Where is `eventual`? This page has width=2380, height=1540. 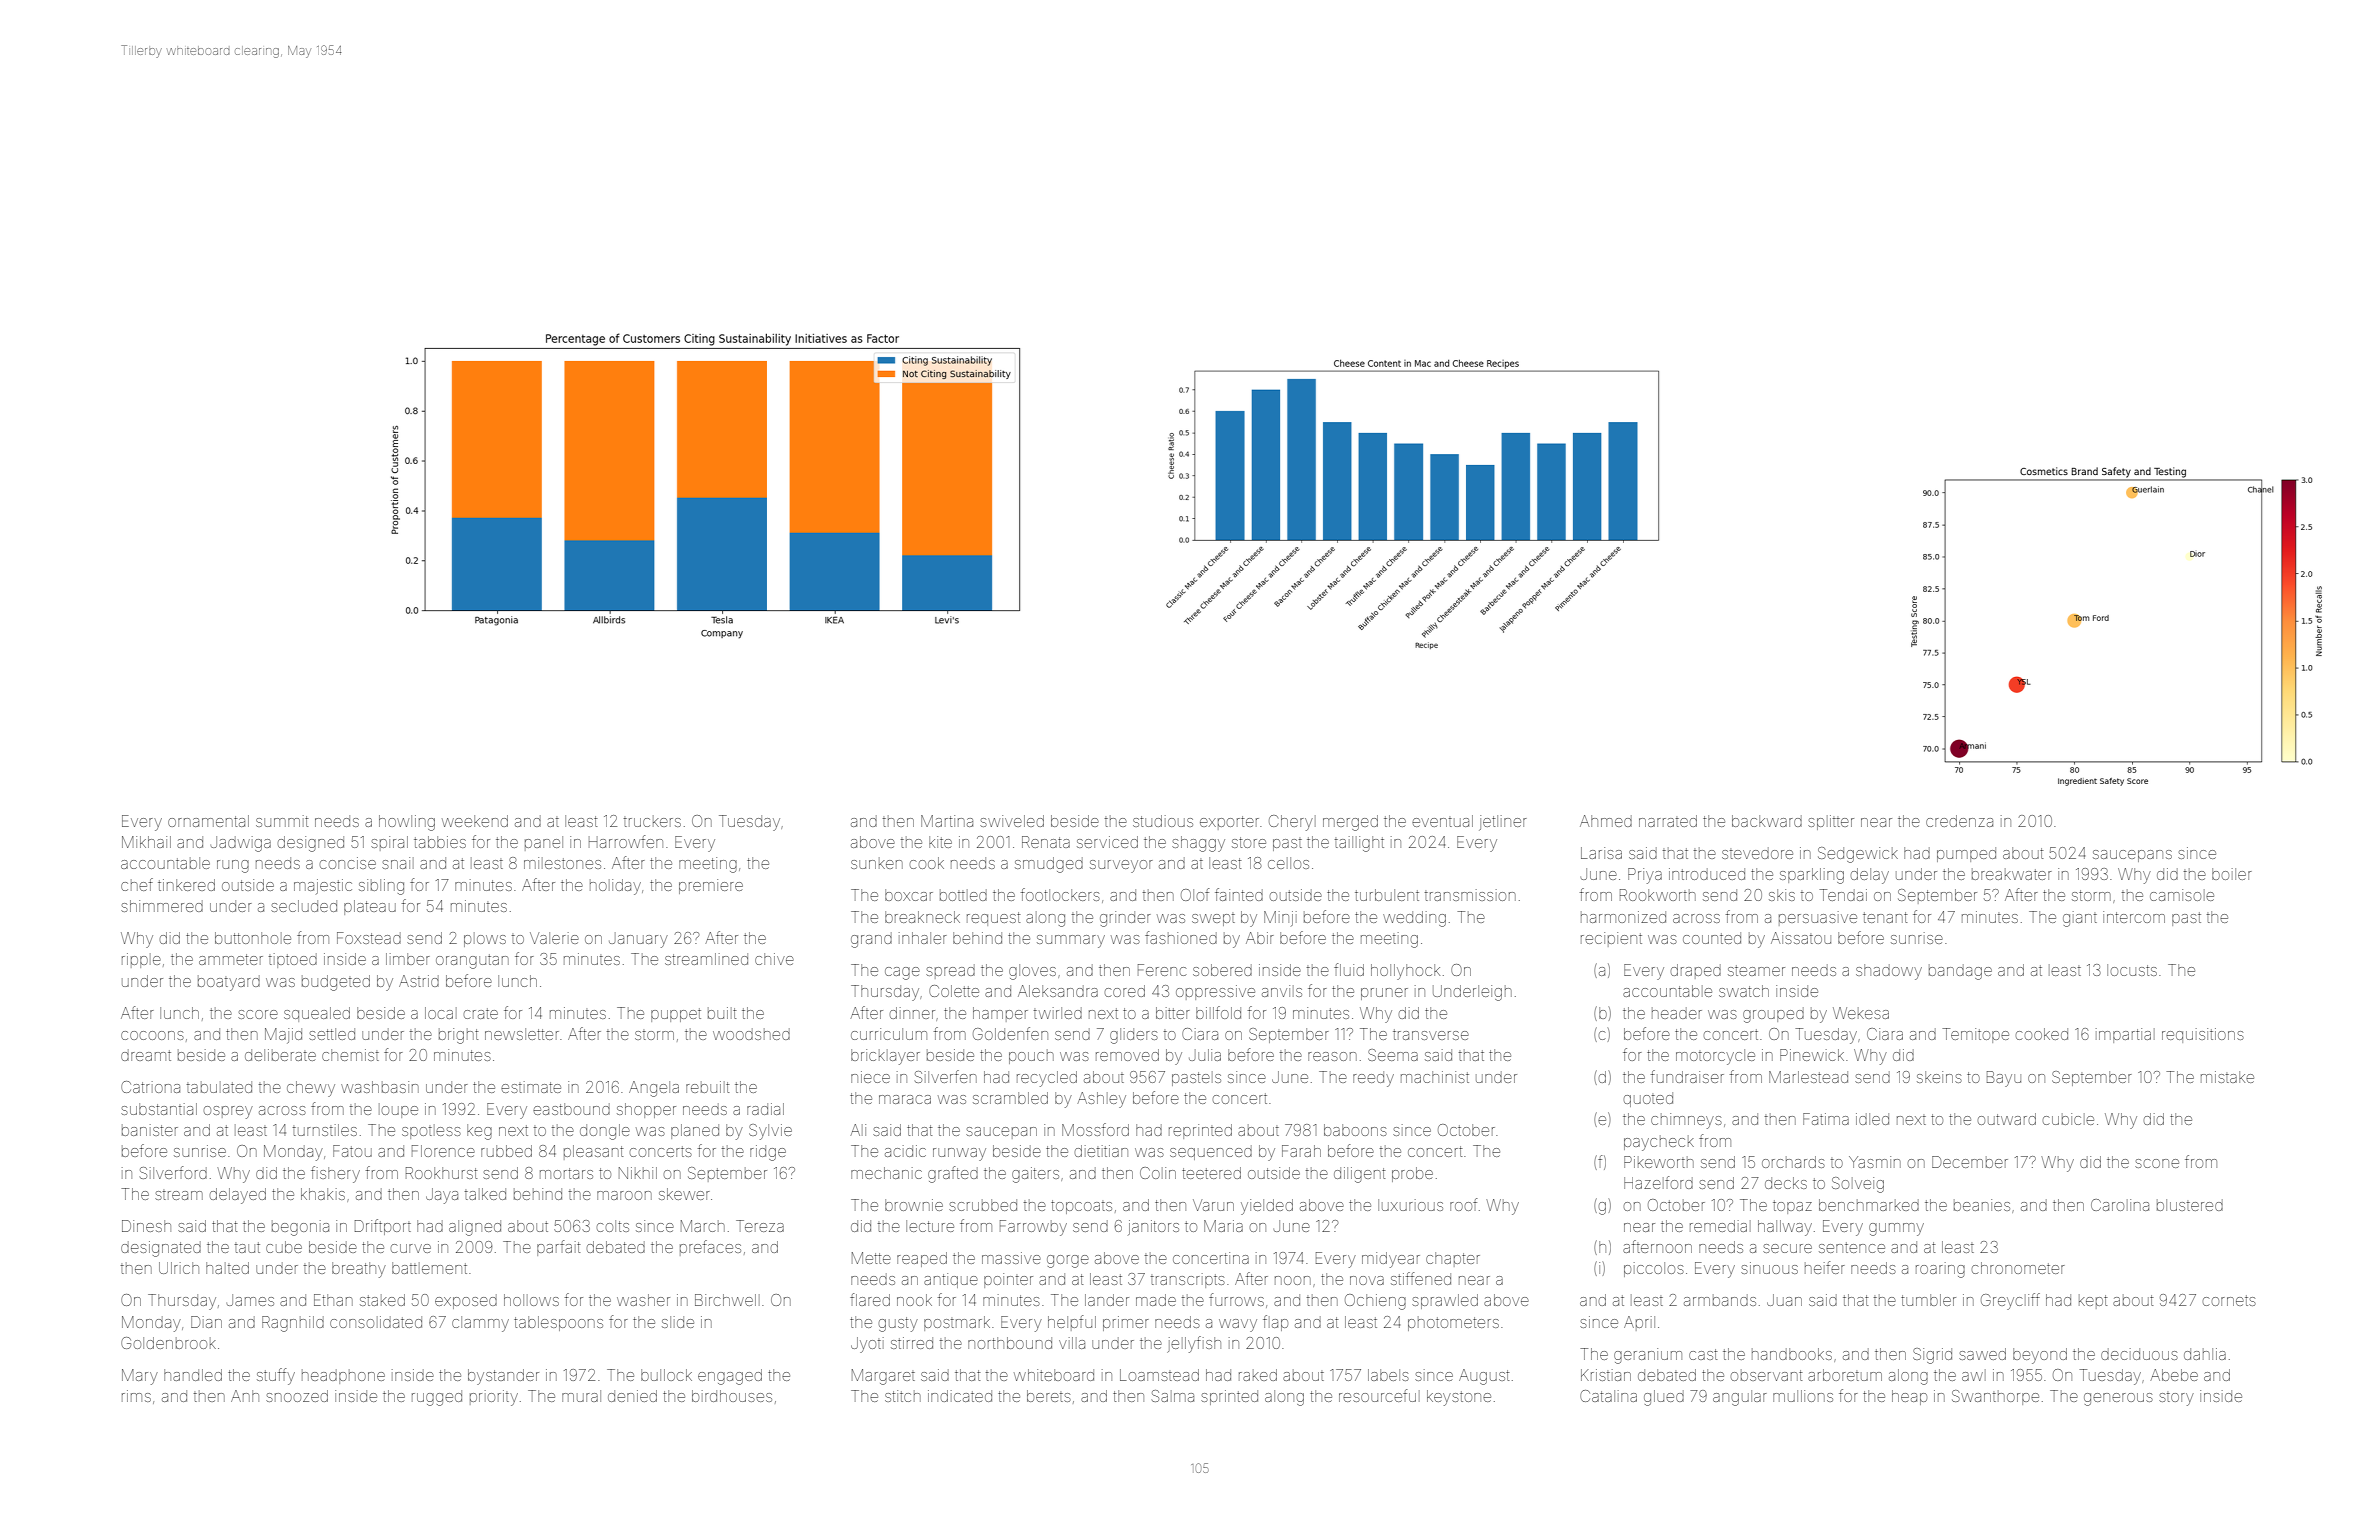
eventual is located at coordinates (1442, 821).
